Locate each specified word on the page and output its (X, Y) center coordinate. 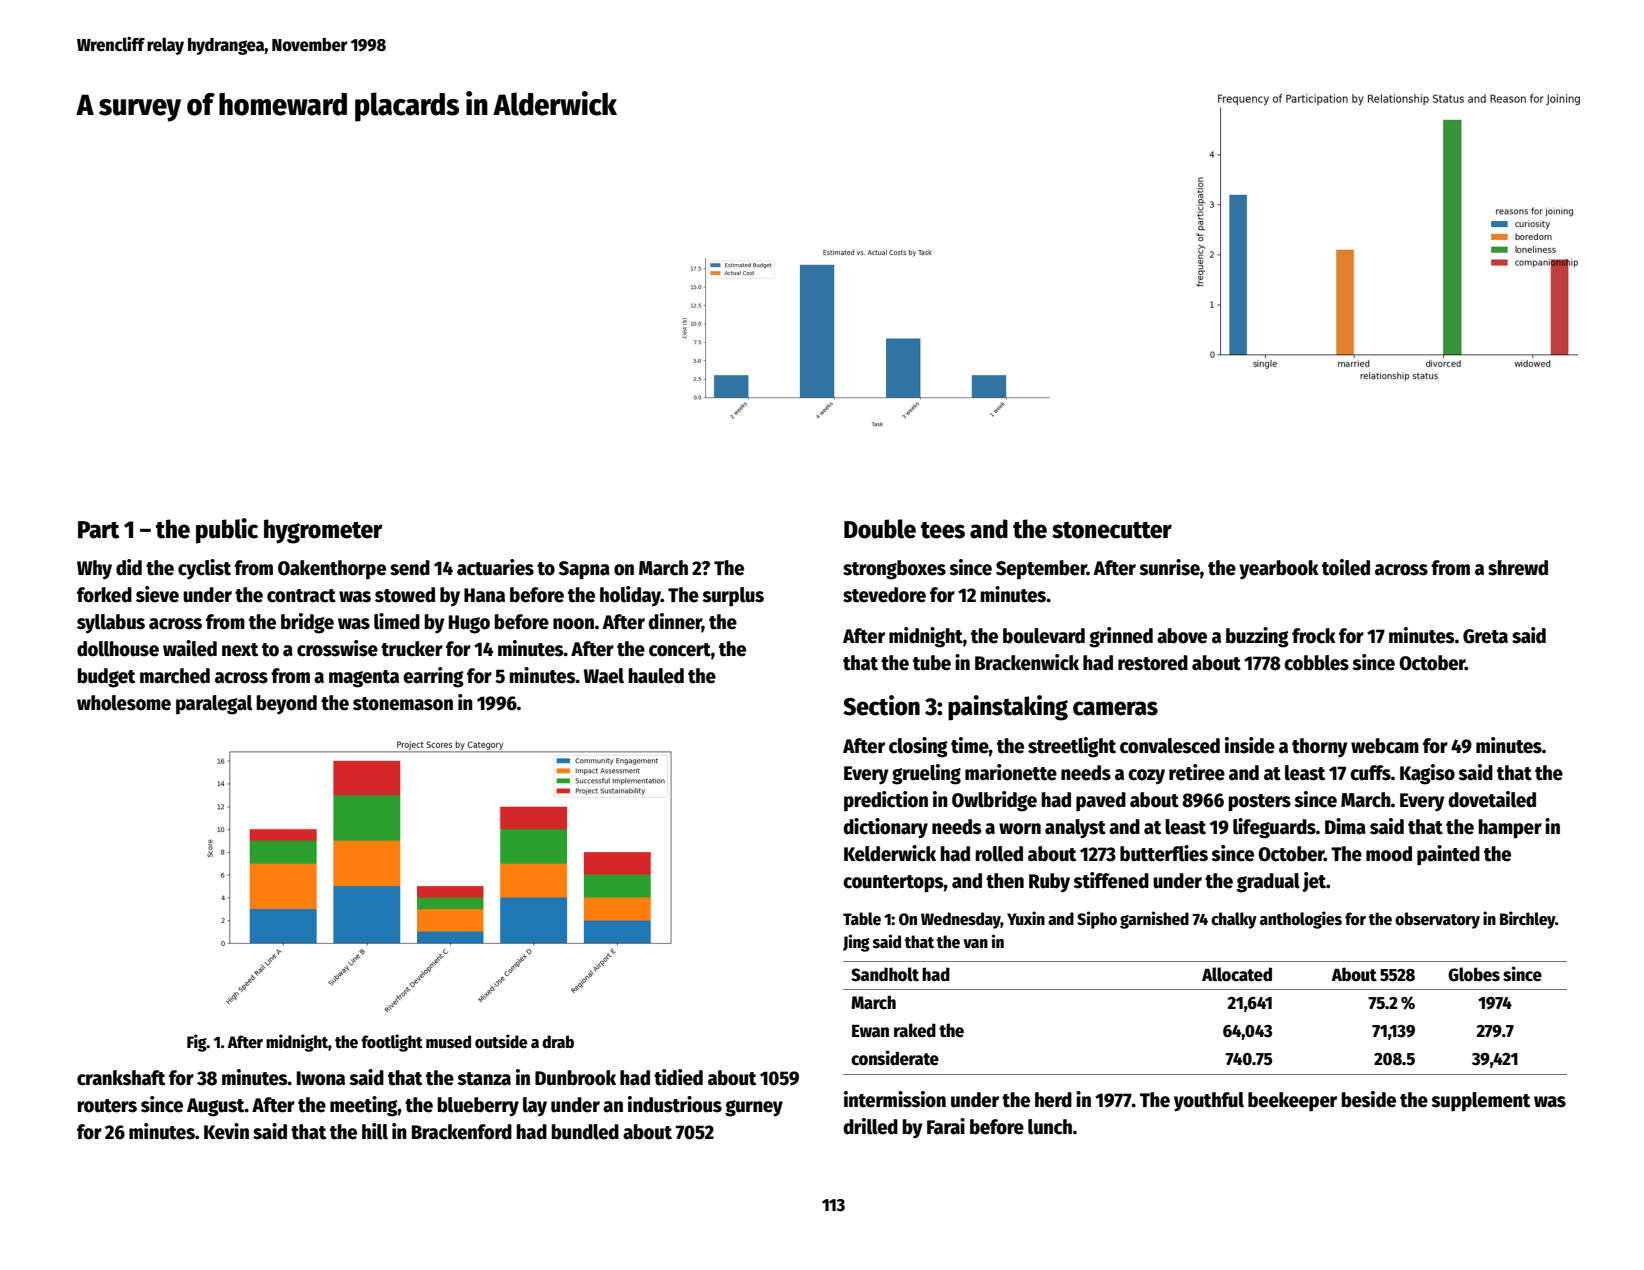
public (227, 531)
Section (881, 705)
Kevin (226, 1131)
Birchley (1527, 920)
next (240, 650)
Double (880, 529)
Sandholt (885, 974)
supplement (1480, 1102)
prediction (886, 801)
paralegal (214, 705)
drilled (870, 1126)
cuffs (1370, 773)
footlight (392, 1043)
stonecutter (1112, 530)
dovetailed (1492, 799)
